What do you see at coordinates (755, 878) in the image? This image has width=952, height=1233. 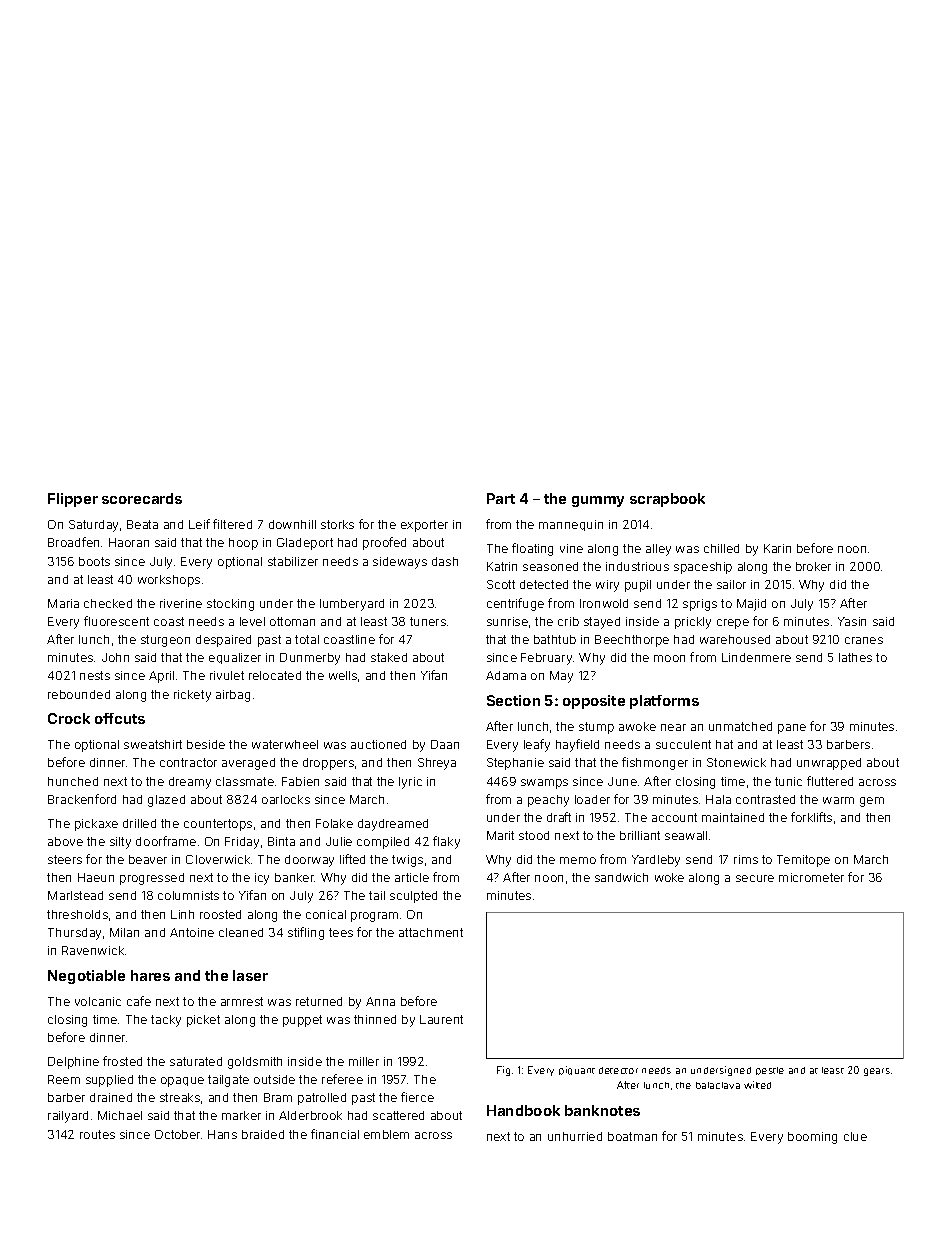 I see `secure` at bounding box center [755, 878].
